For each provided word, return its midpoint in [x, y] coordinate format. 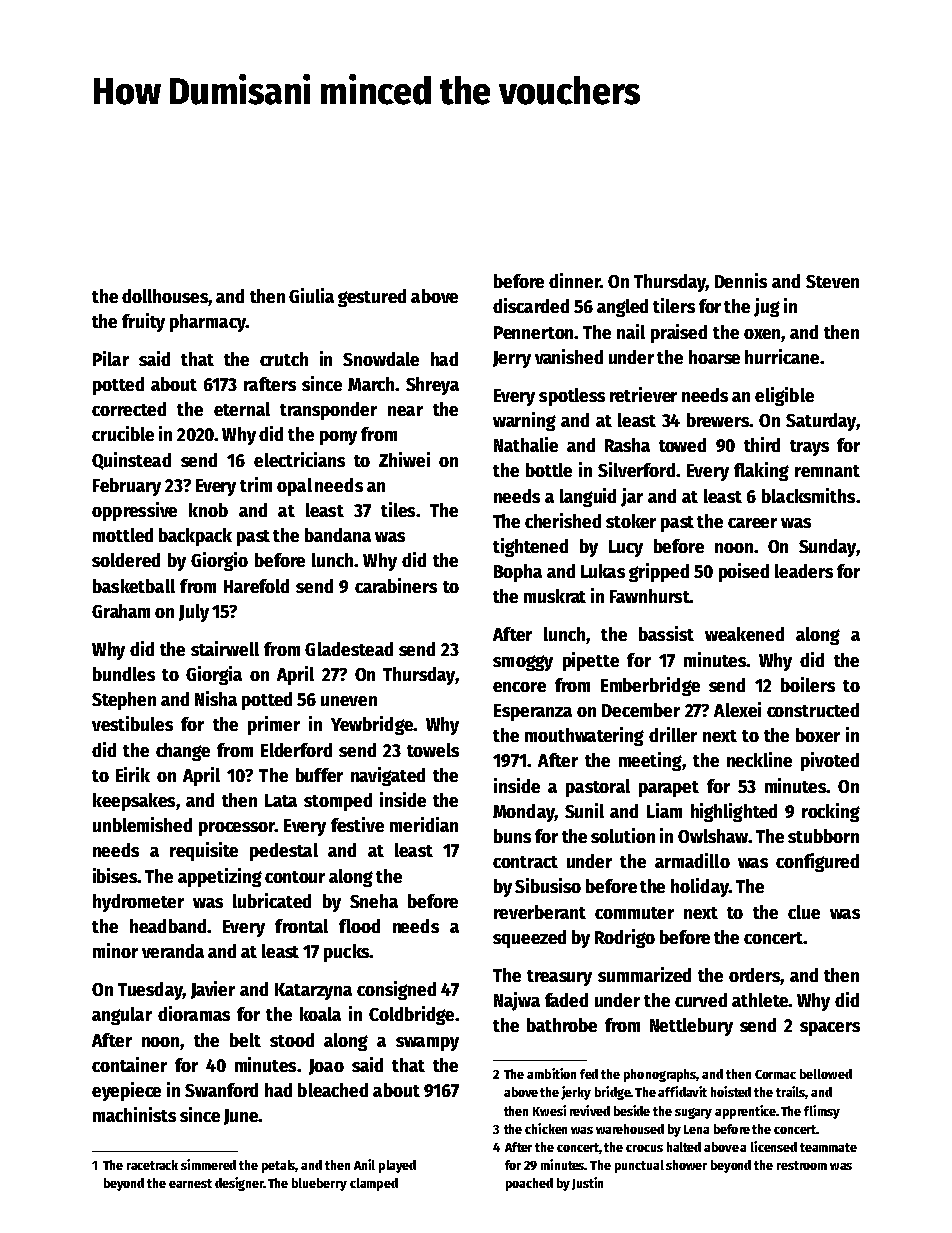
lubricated [272, 900]
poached [529, 1184]
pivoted [830, 761]
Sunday [827, 548]
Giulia [311, 295]
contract [525, 862]
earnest [190, 1183]
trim [256, 484]
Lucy [626, 548]
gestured [372, 298]
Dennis [741, 280]
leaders [804, 571]
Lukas [603, 571]
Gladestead [349, 649]
